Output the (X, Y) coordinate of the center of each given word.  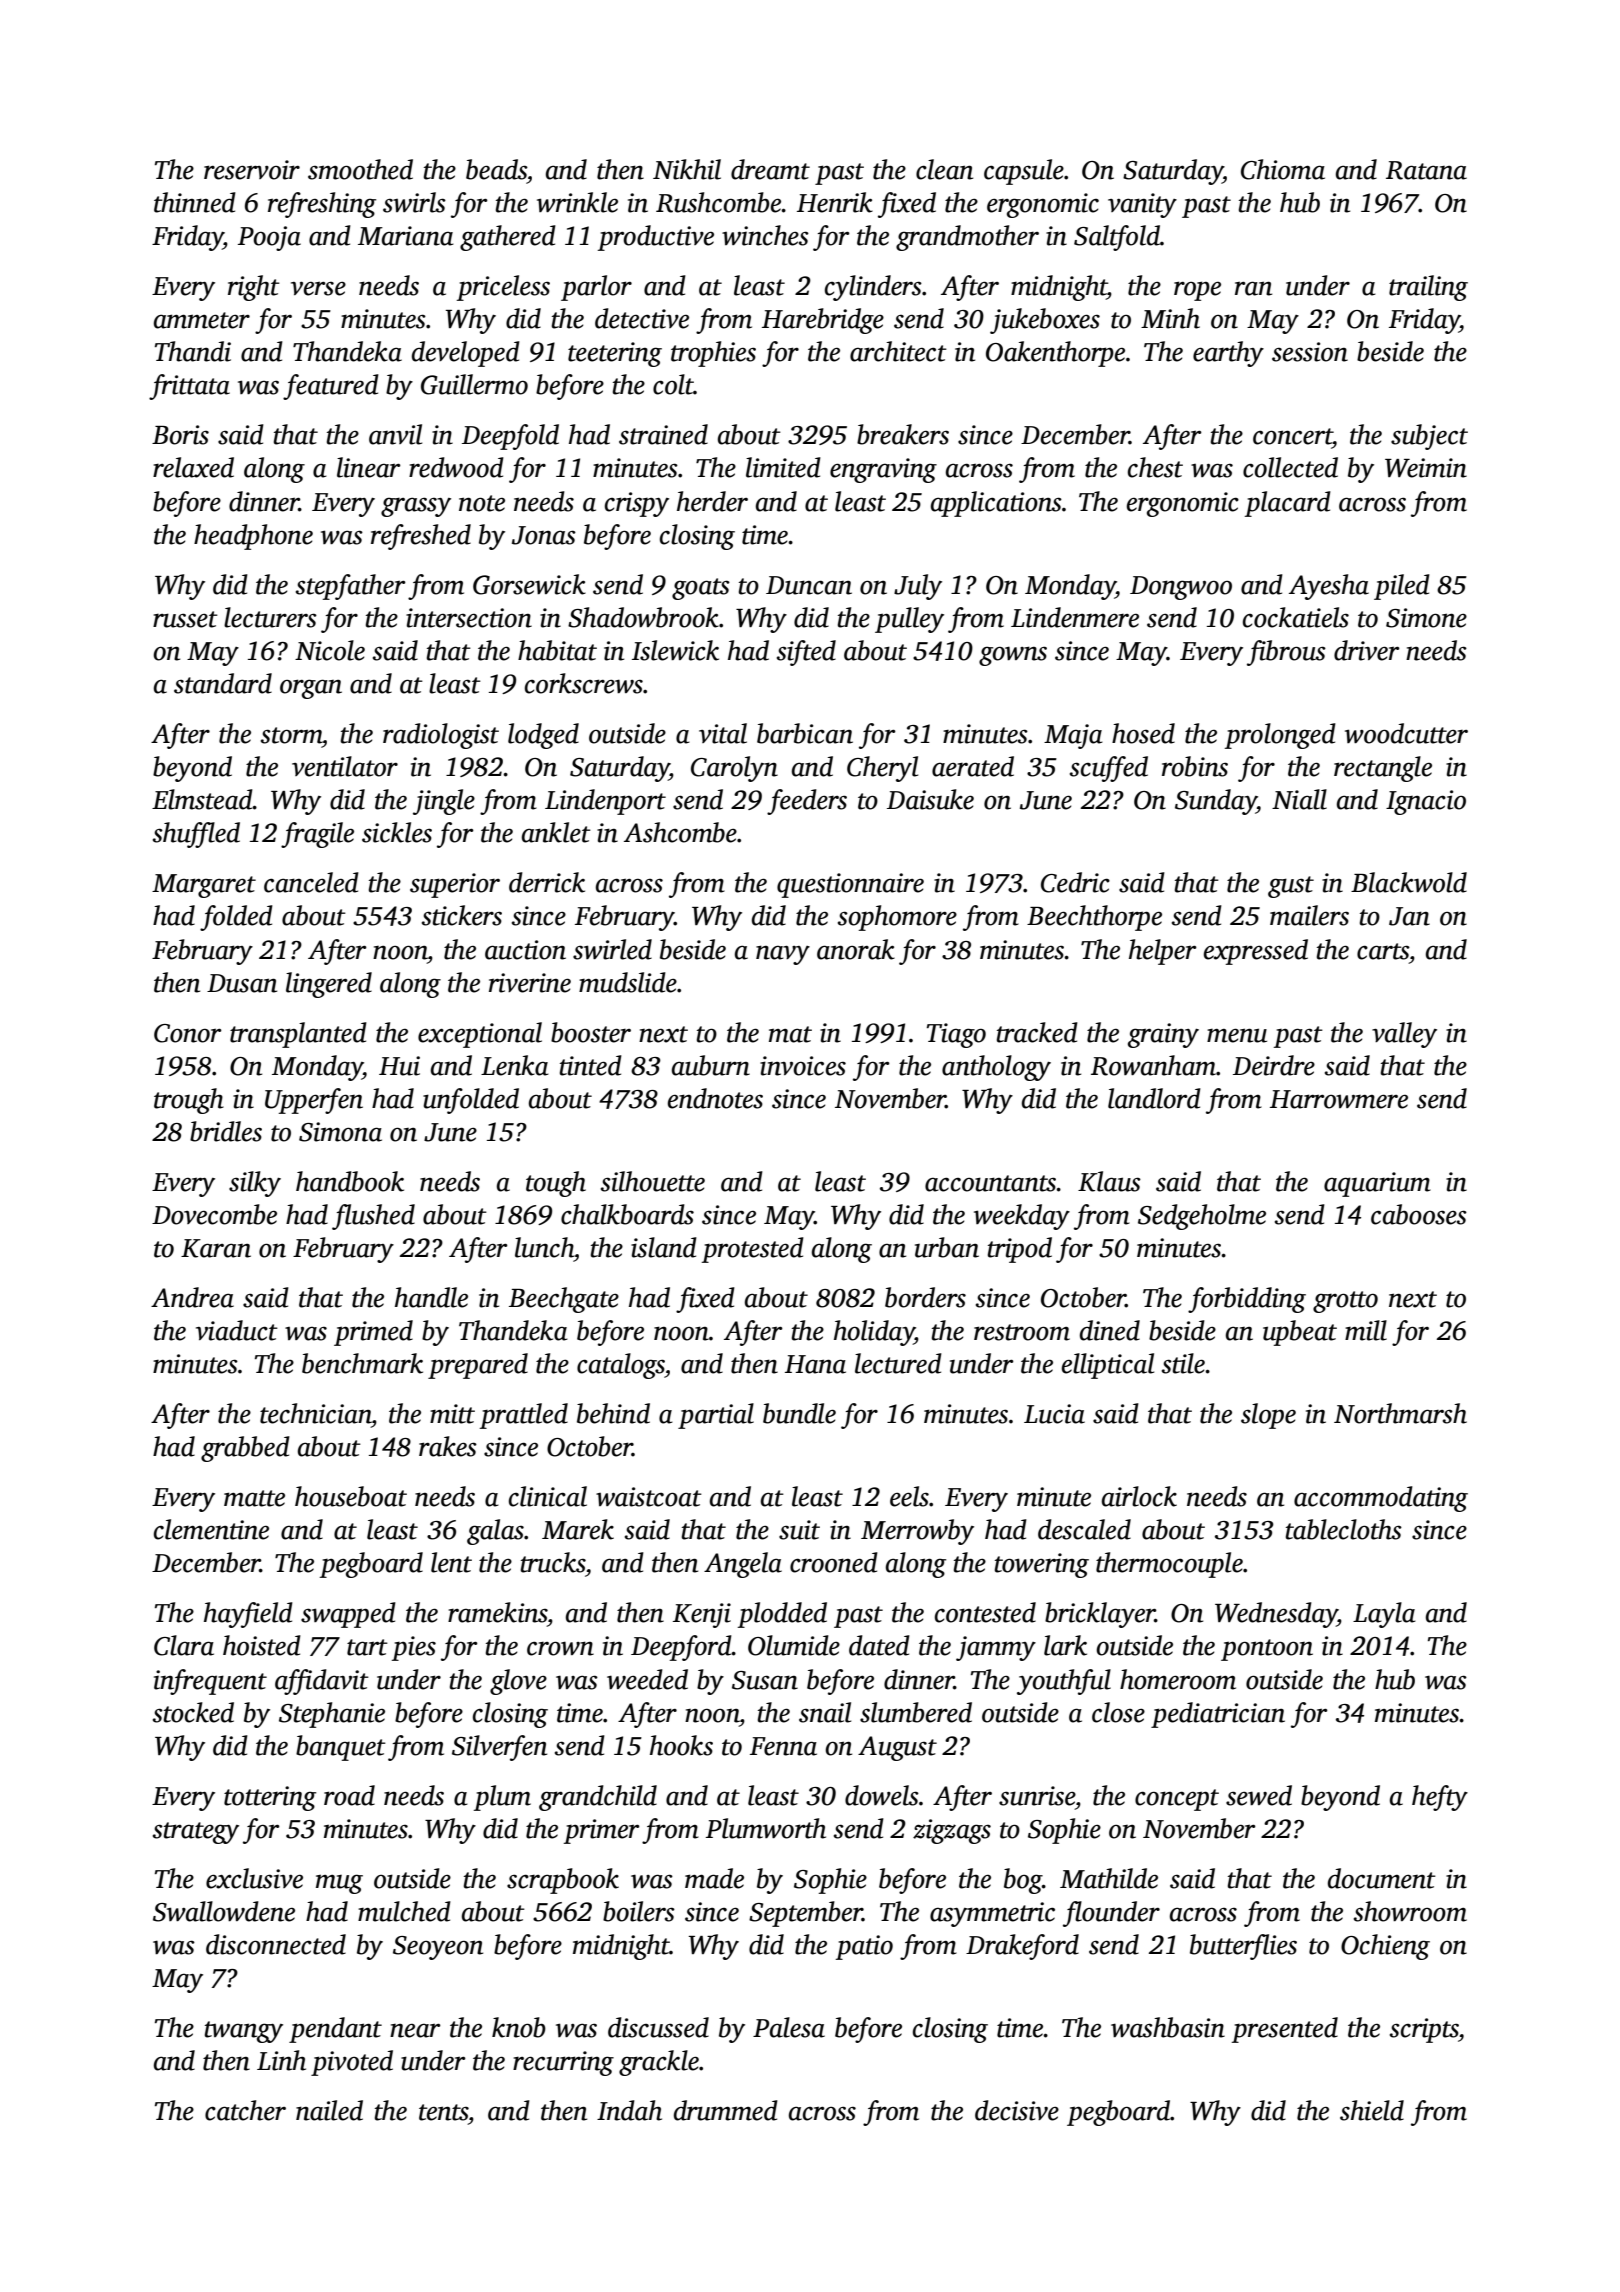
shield (1372, 2110)
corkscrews (584, 683)
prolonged (1280, 736)
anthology (996, 1068)
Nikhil (687, 169)
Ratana (1426, 170)
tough (556, 1184)
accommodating (1381, 1499)
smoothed (360, 169)
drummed (726, 2110)
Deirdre (1274, 1065)
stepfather (351, 587)
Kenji (702, 1615)
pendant (335, 2030)
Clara (184, 1645)
